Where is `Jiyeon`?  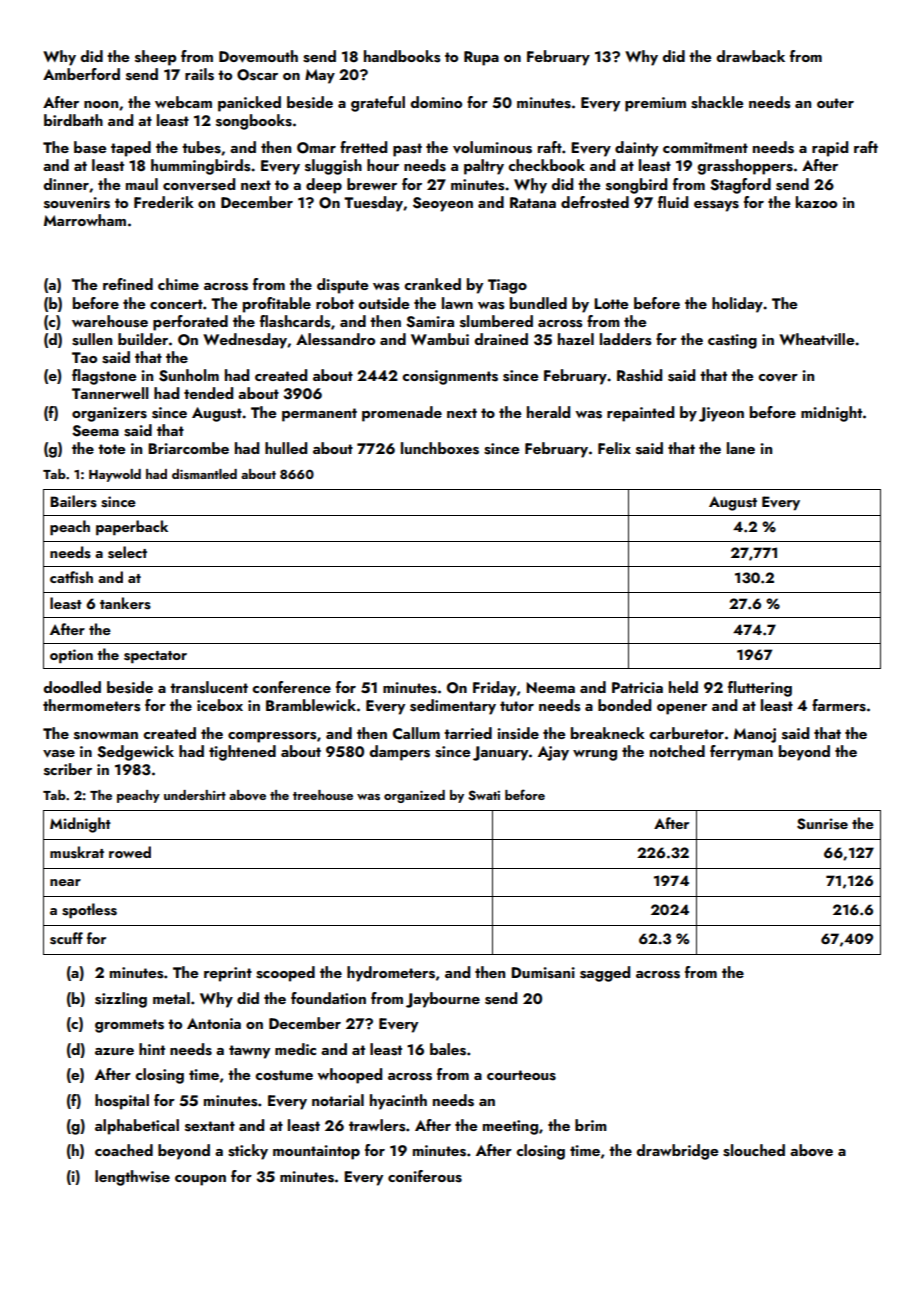 Jiyeon is located at coordinates (721, 414).
